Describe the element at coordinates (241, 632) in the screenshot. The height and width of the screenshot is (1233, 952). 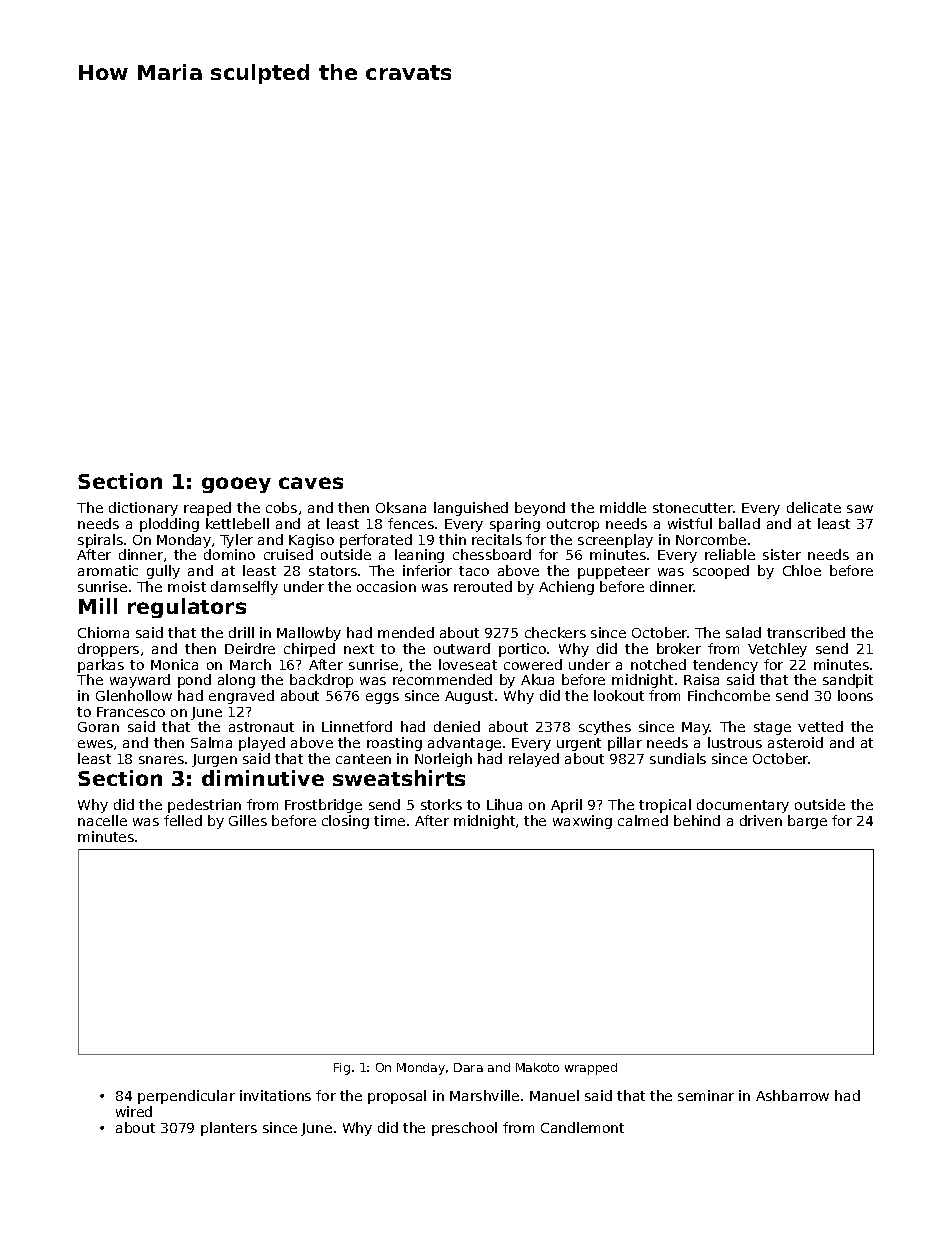
I see `drill` at that location.
